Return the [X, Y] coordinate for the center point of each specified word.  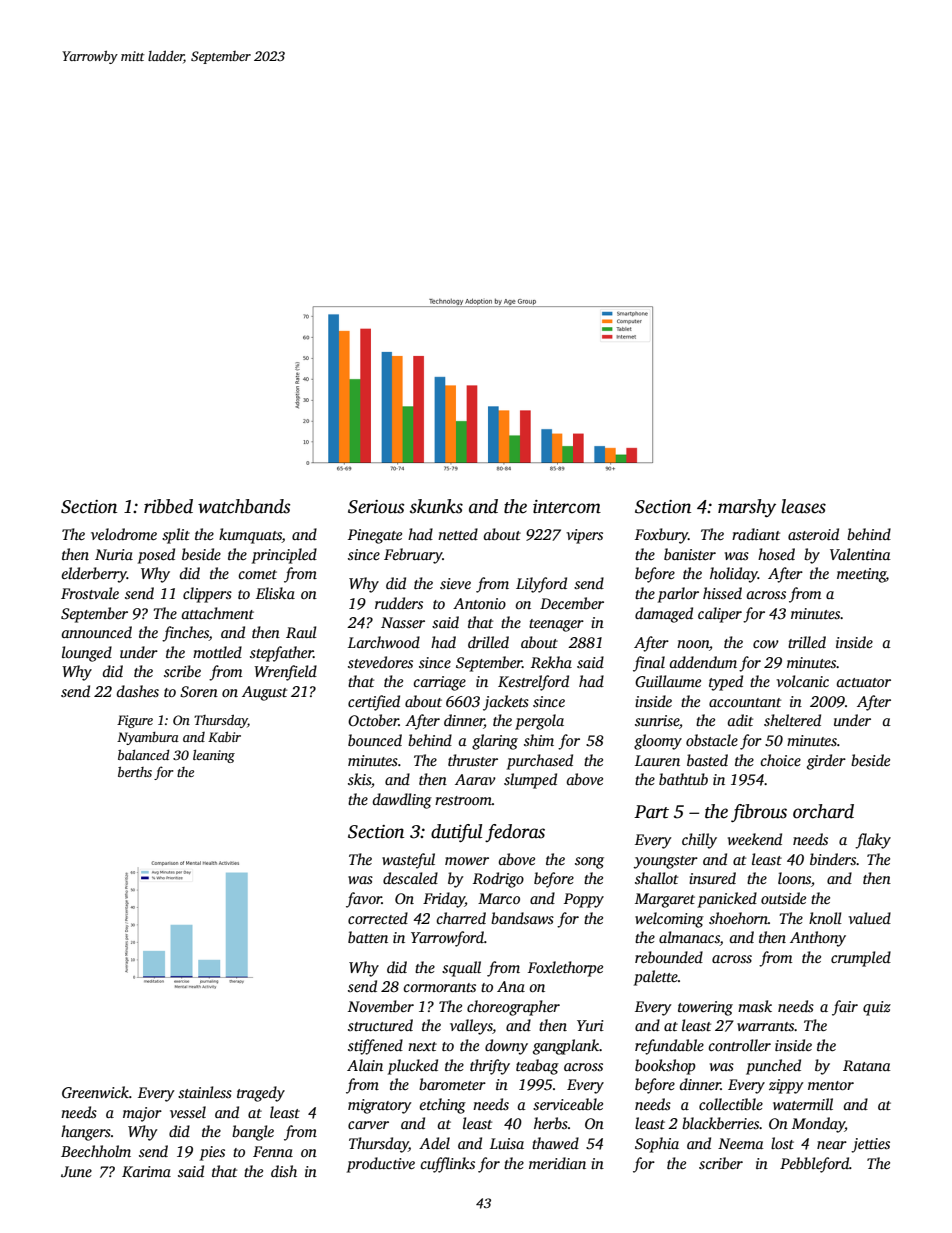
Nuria [114, 554]
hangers [86, 1133]
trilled [807, 642]
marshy [747, 508]
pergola [539, 722]
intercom [567, 507]
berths [135, 772]
